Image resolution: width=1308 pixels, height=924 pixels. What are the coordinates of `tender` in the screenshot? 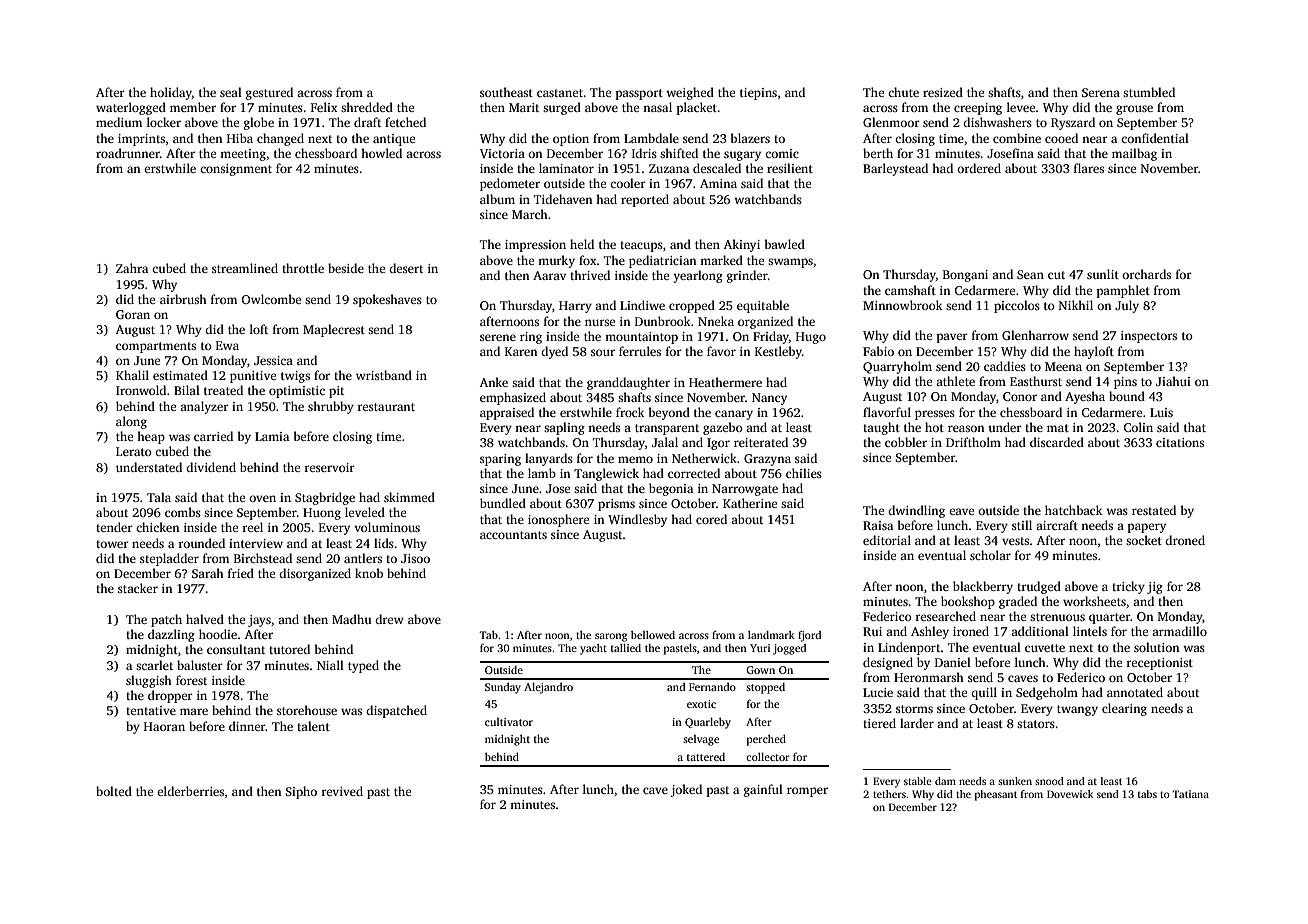 It's located at (114, 527).
